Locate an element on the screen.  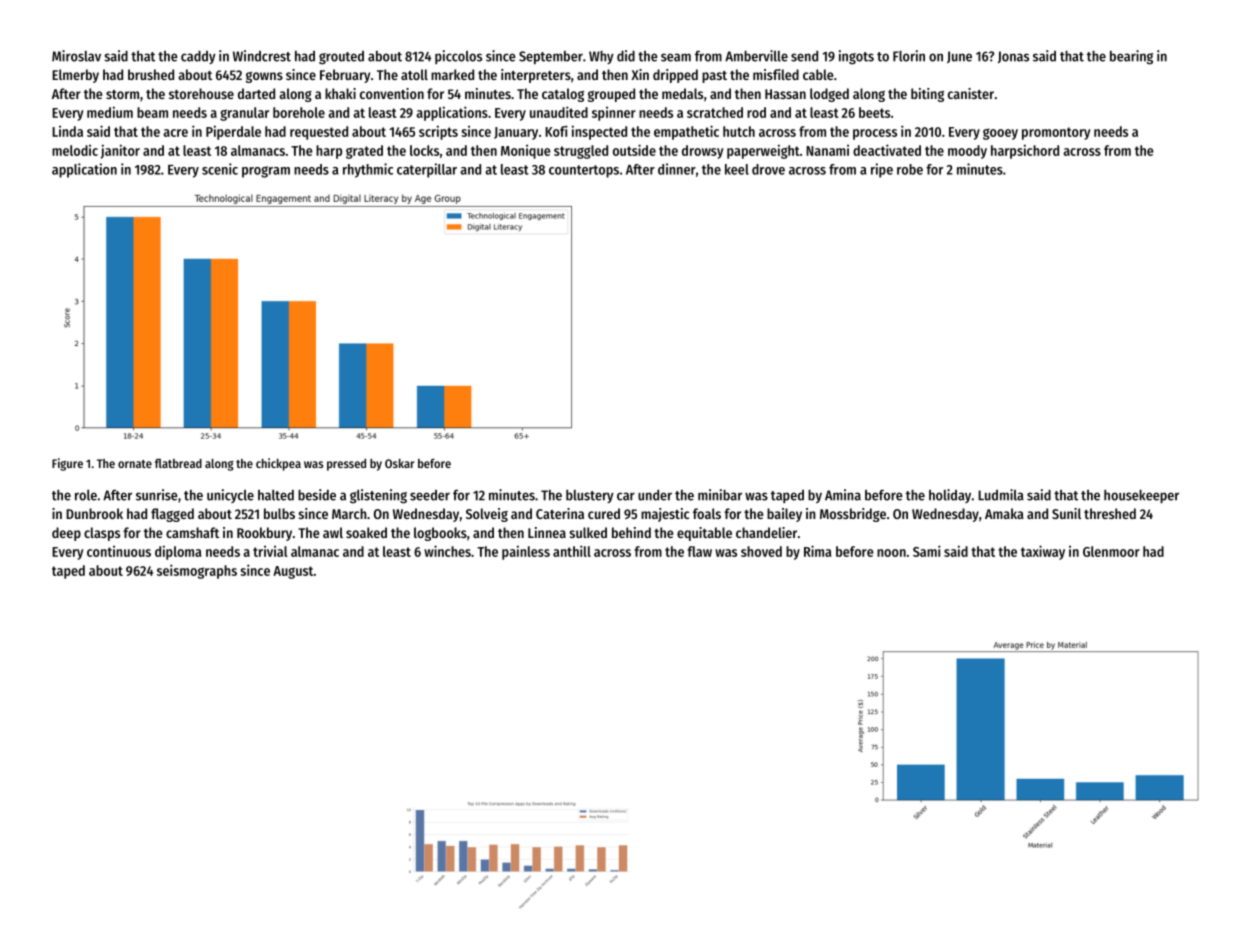
Oskar is located at coordinates (399, 463).
